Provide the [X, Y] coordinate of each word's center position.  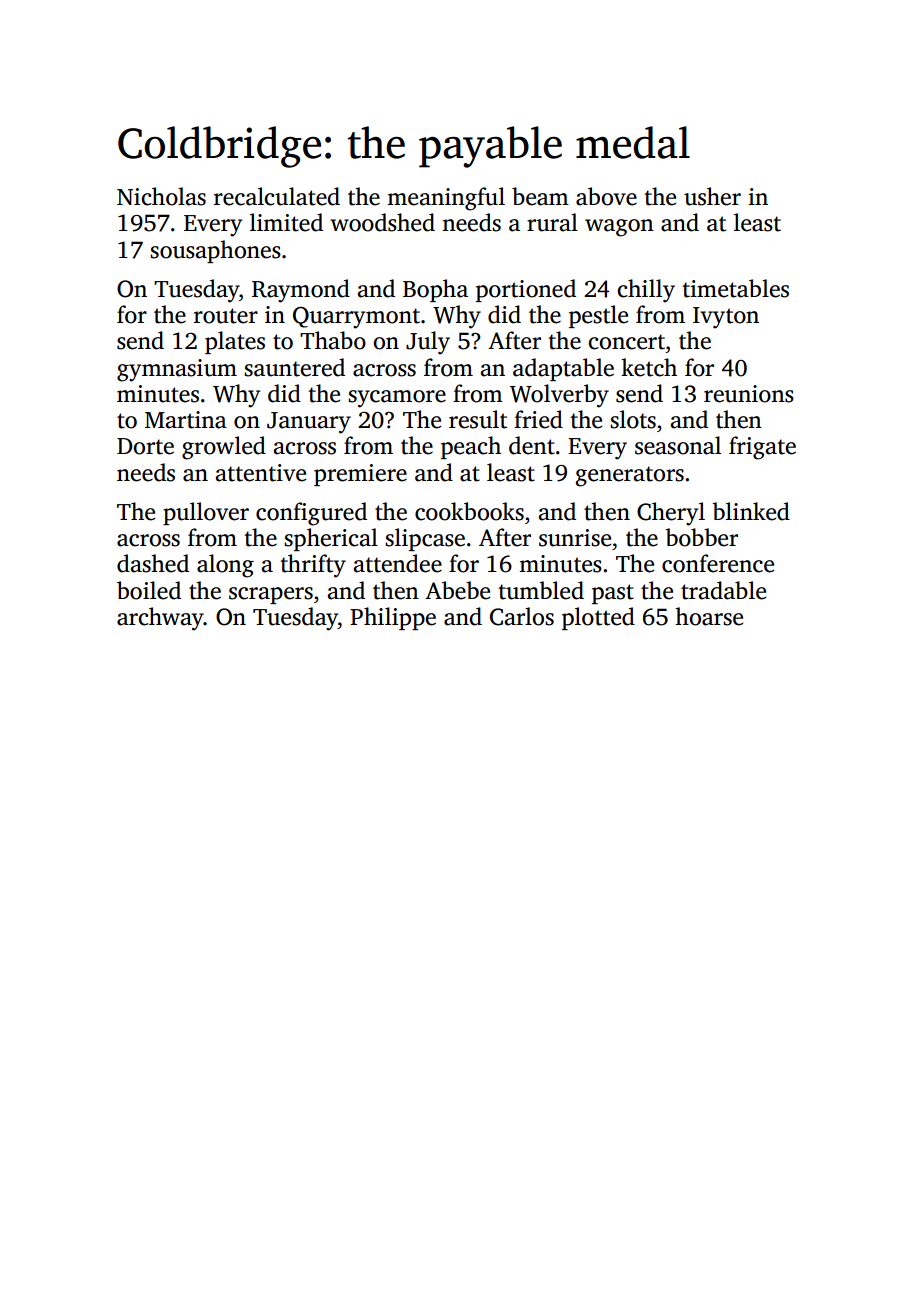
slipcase [425, 539]
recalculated [277, 196]
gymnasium [177, 370]
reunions [749, 394]
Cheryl [671, 514]
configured [311, 514]
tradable [723, 590]
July [428, 343]
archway [160, 619]
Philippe [393, 618]
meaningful [446, 199]
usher [712, 196]
